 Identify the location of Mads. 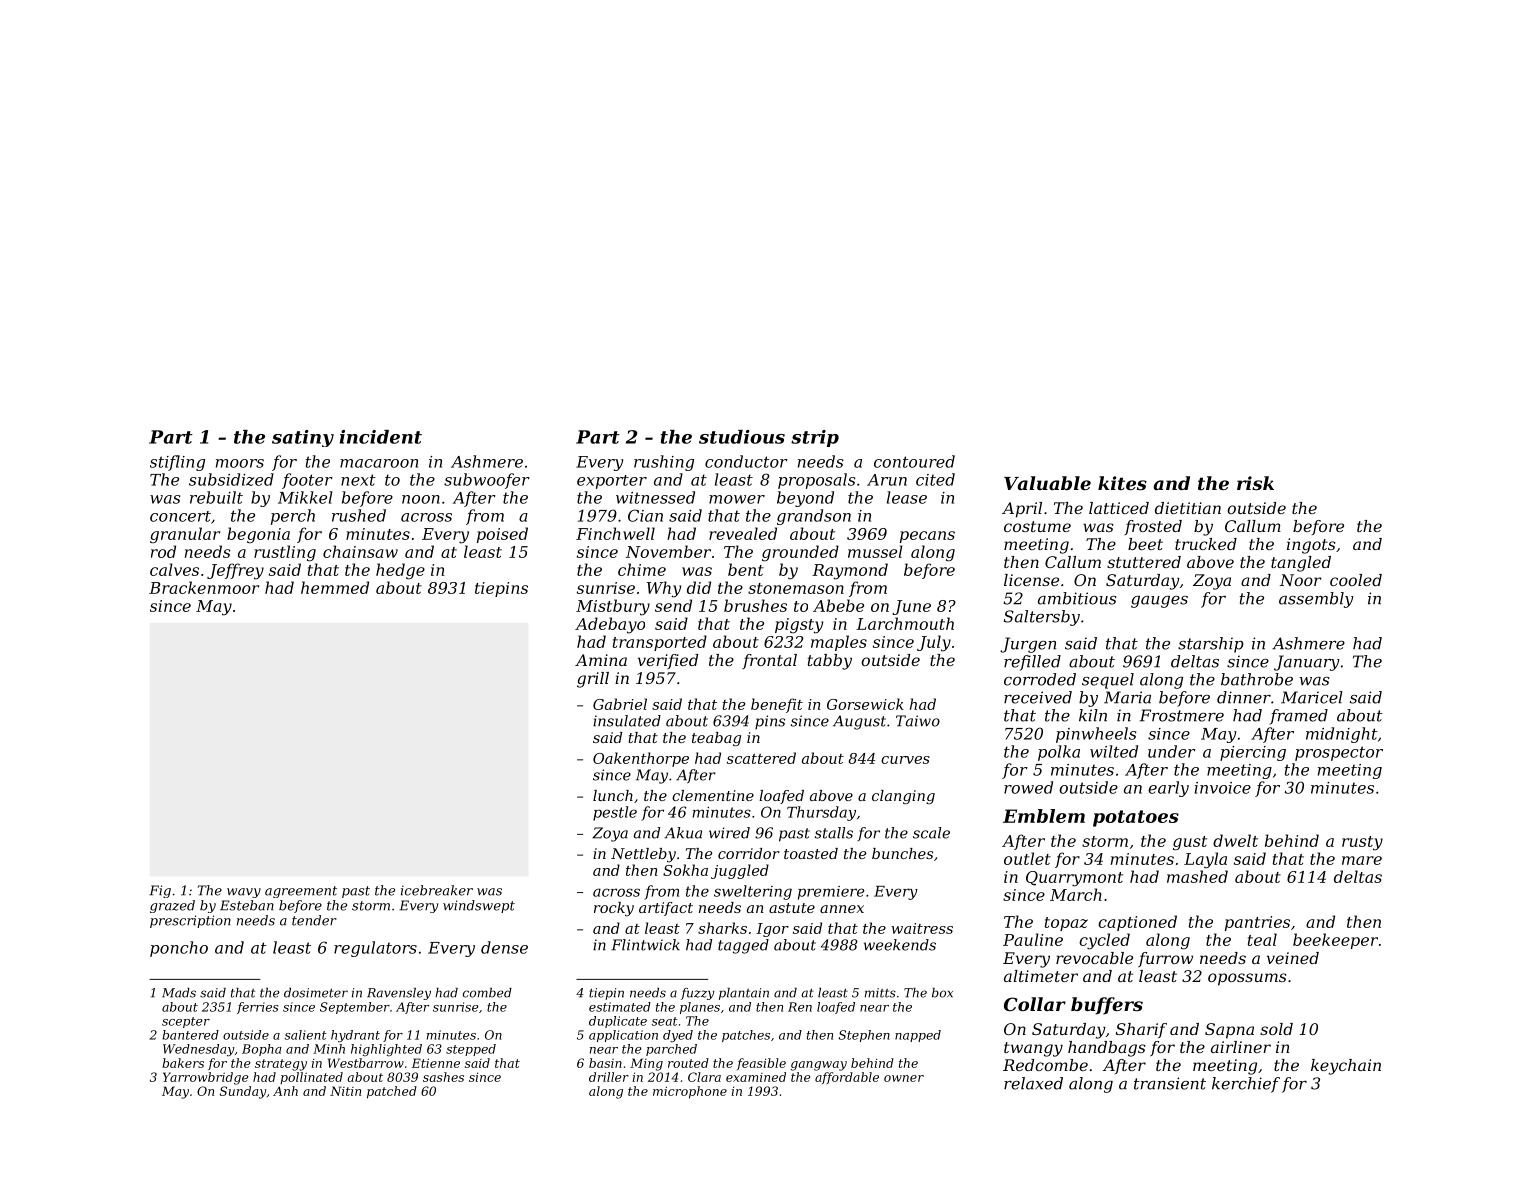
(179, 993).
